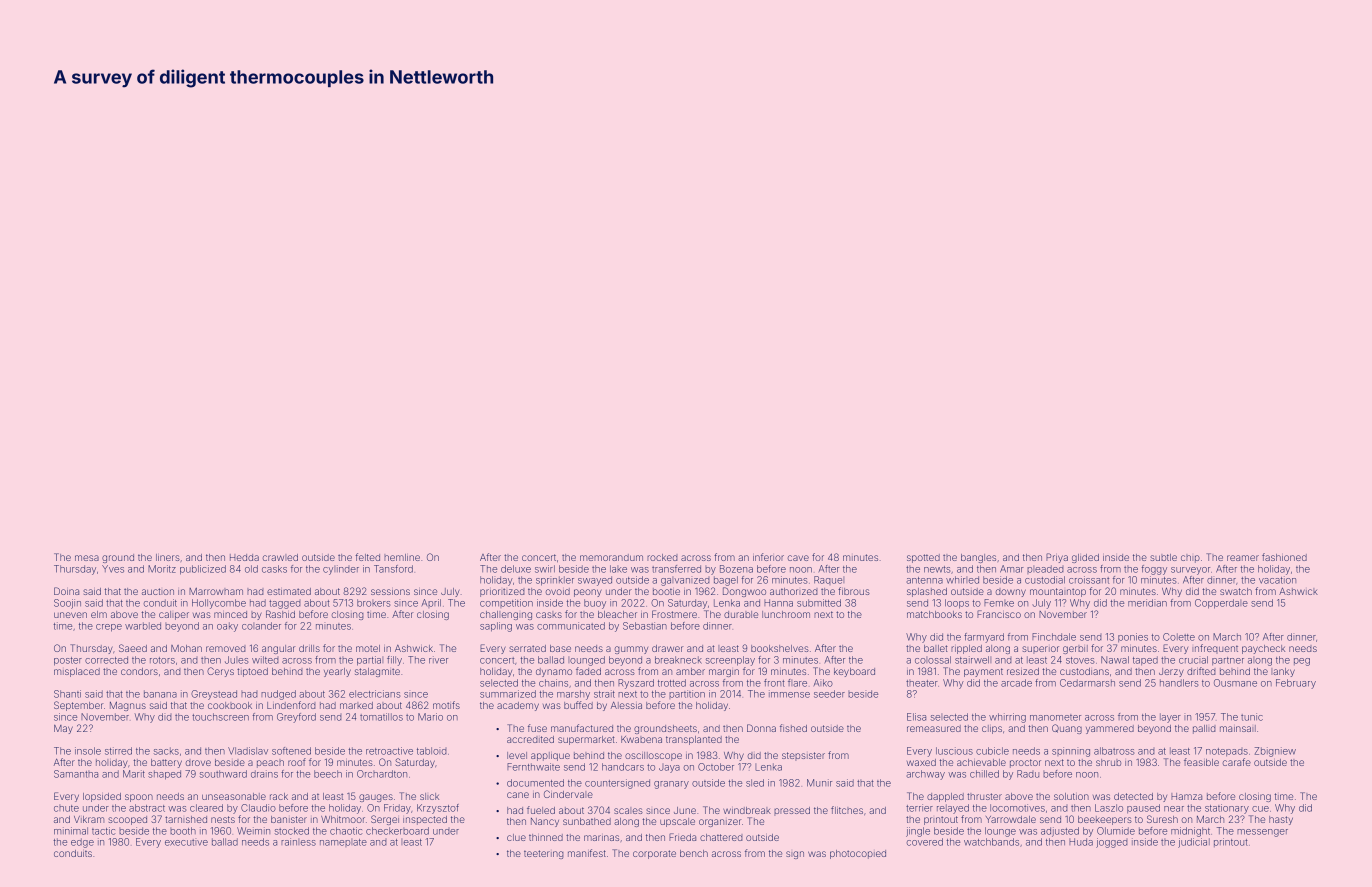 Image resolution: width=1372 pixels, height=887 pixels. Describe the element at coordinates (82, 843) in the document. I see `edge` at that location.
